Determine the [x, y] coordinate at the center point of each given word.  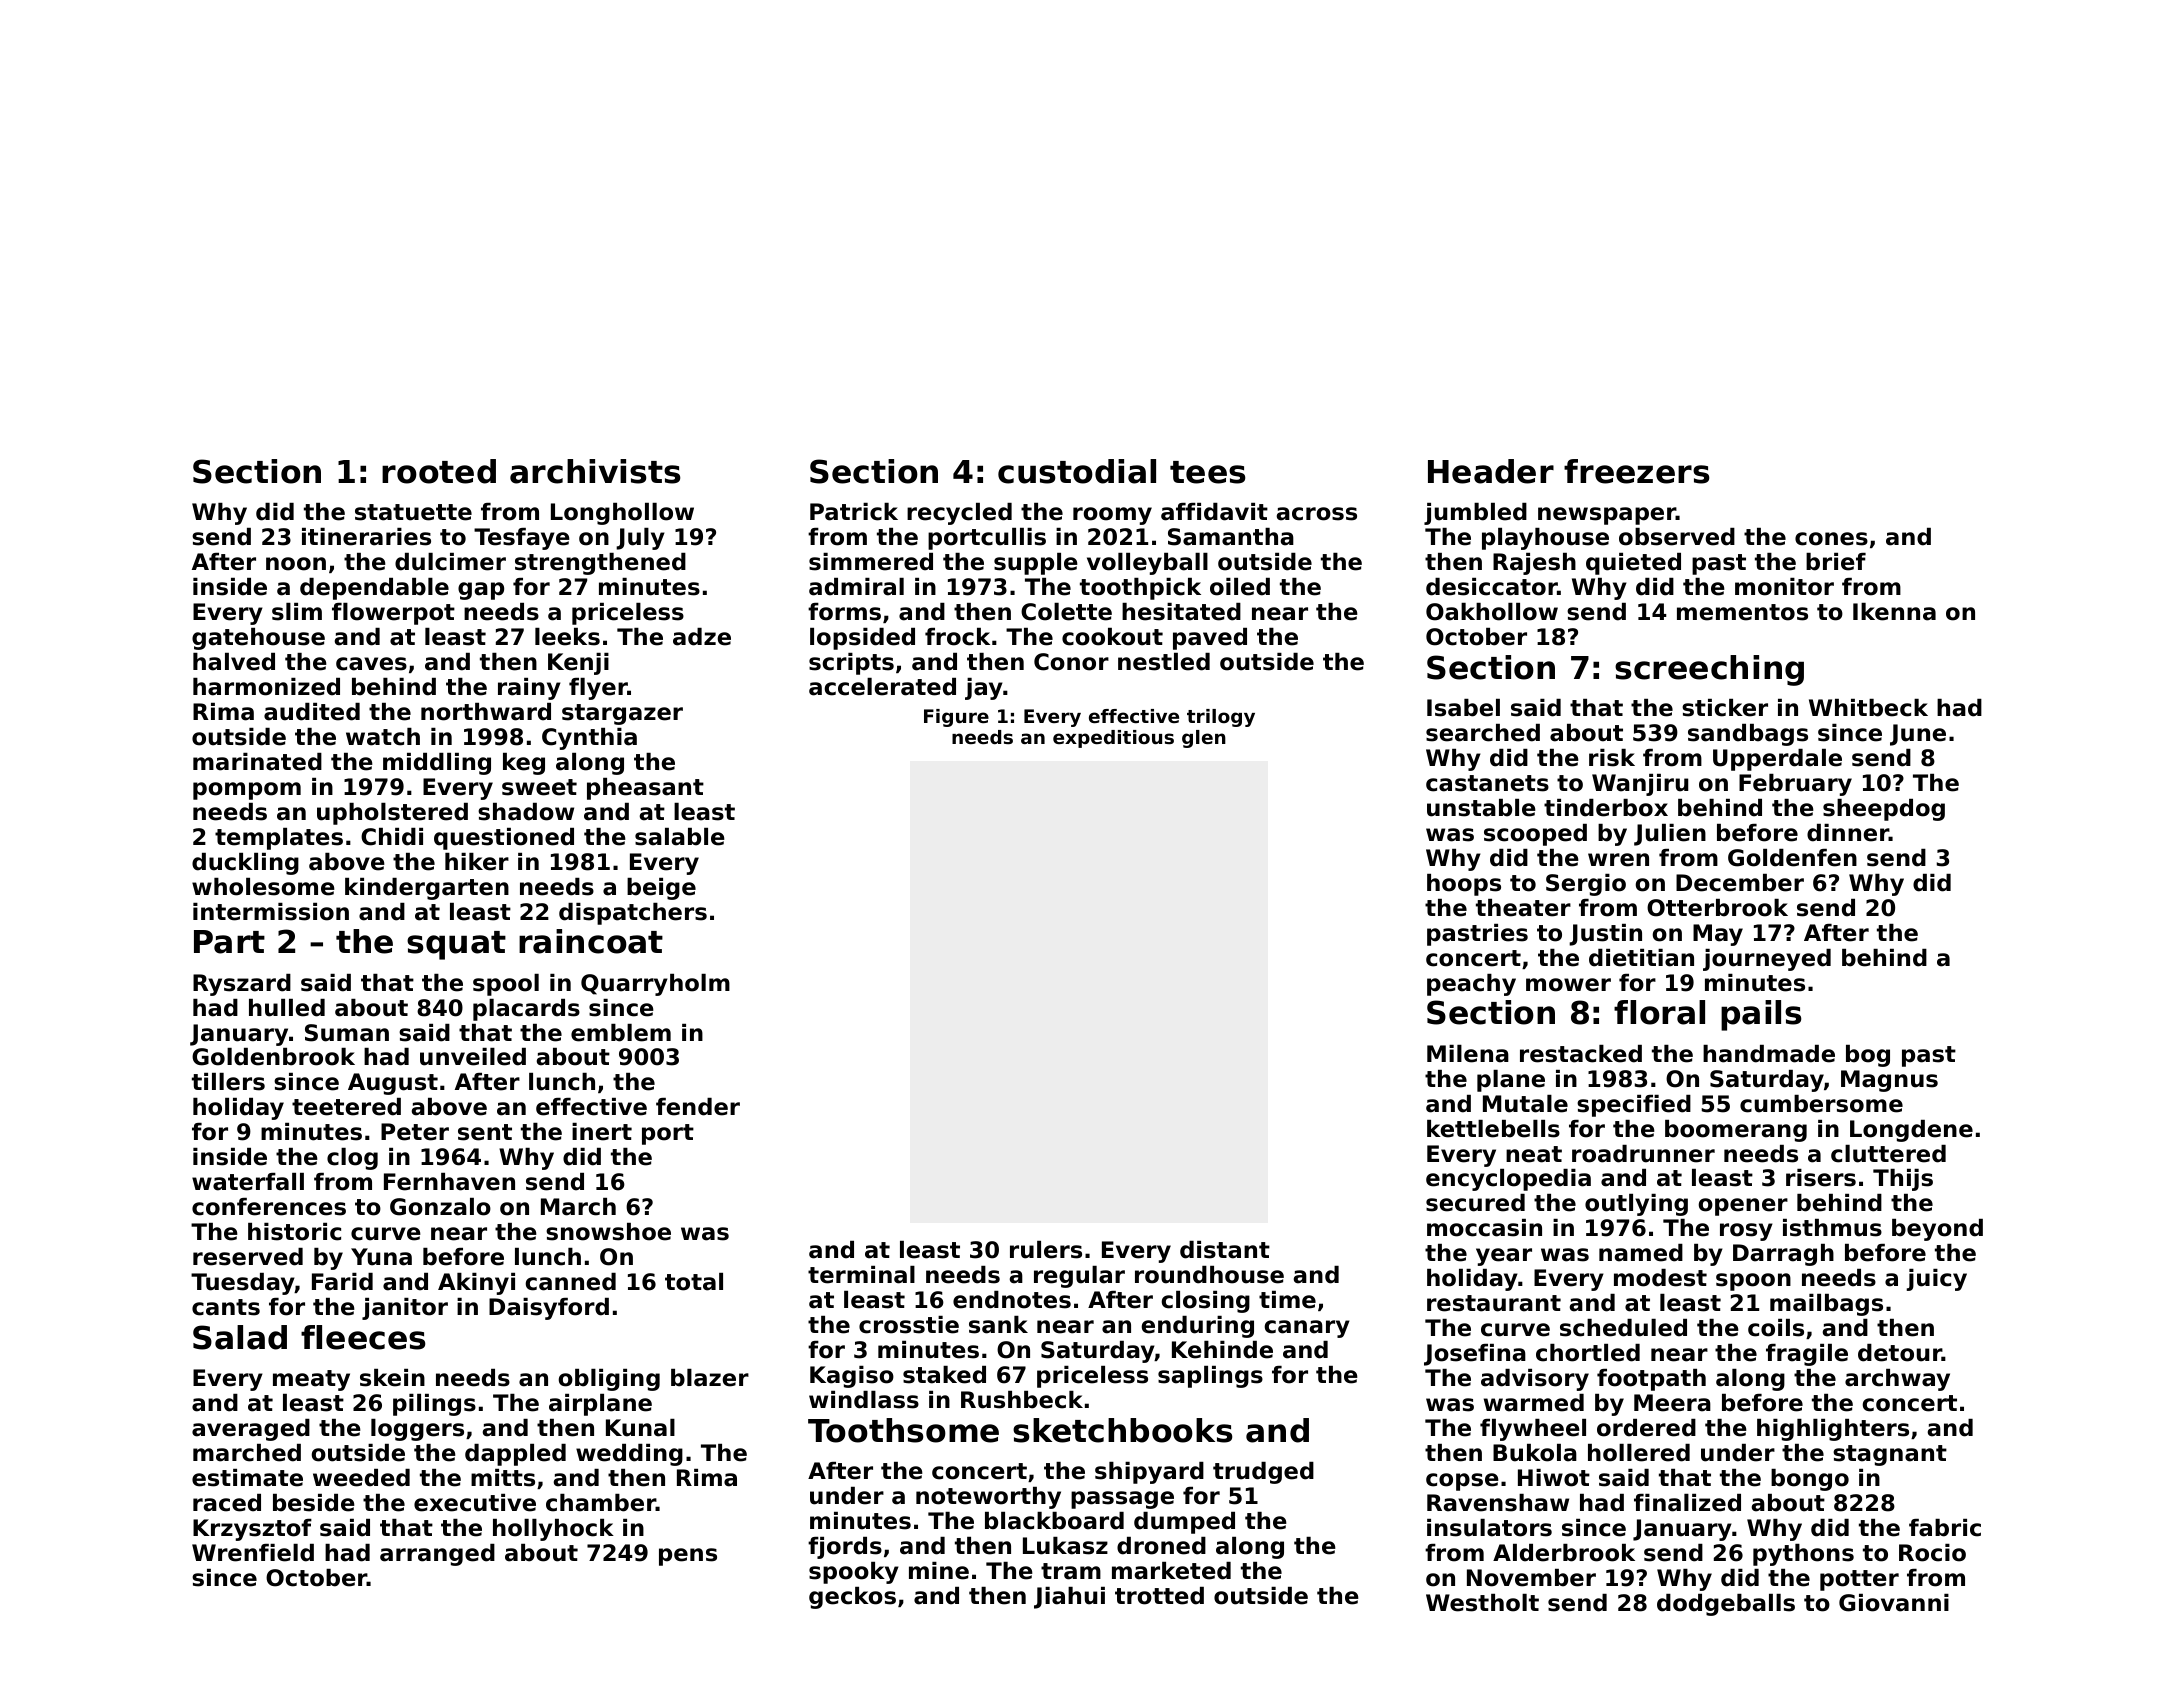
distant [1225, 1250]
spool [506, 985]
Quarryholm [655, 985]
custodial [1077, 471]
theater [1523, 908]
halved [234, 662]
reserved [248, 1257]
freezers [1636, 471]
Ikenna [1894, 612]
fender [698, 1107]
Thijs [1903, 1180]
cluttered [1888, 1154]
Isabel [1463, 708]
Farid [342, 1282]
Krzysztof [252, 1530]
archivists [595, 471]
